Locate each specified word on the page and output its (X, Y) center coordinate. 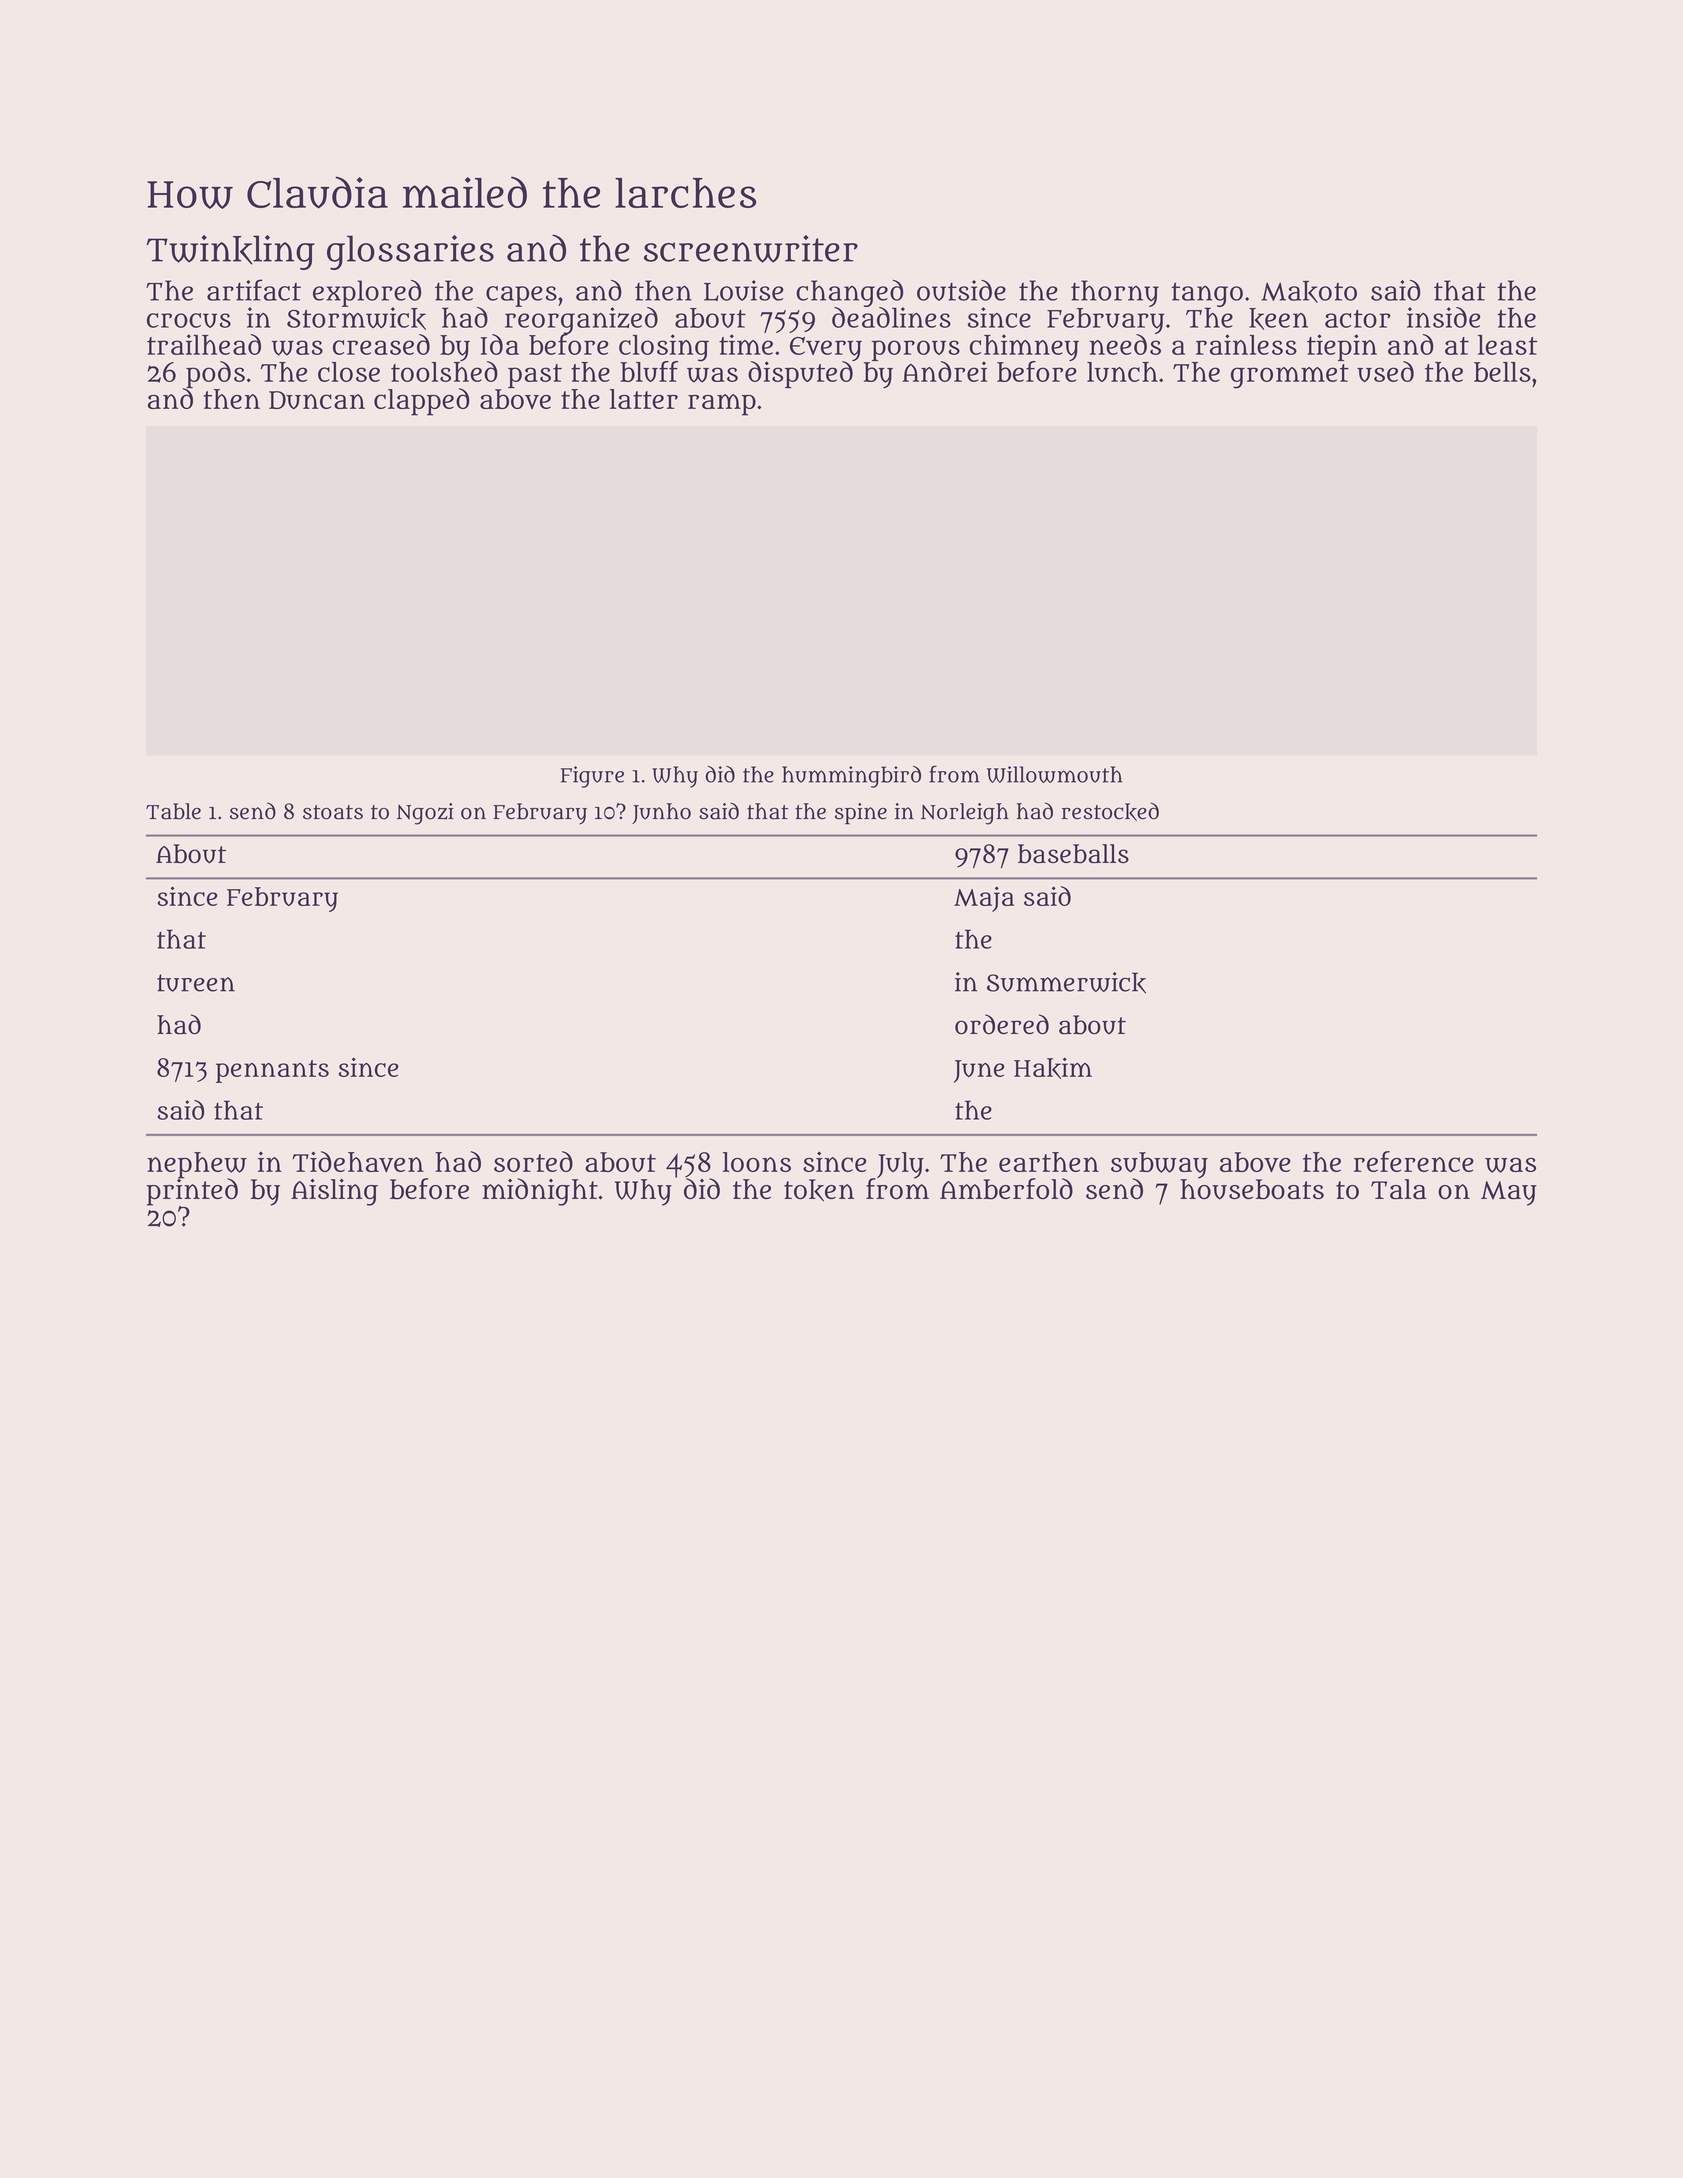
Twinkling (231, 252)
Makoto (1309, 292)
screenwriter (751, 249)
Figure (592, 777)
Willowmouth (1055, 774)
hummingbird (851, 777)
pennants (272, 1071)
